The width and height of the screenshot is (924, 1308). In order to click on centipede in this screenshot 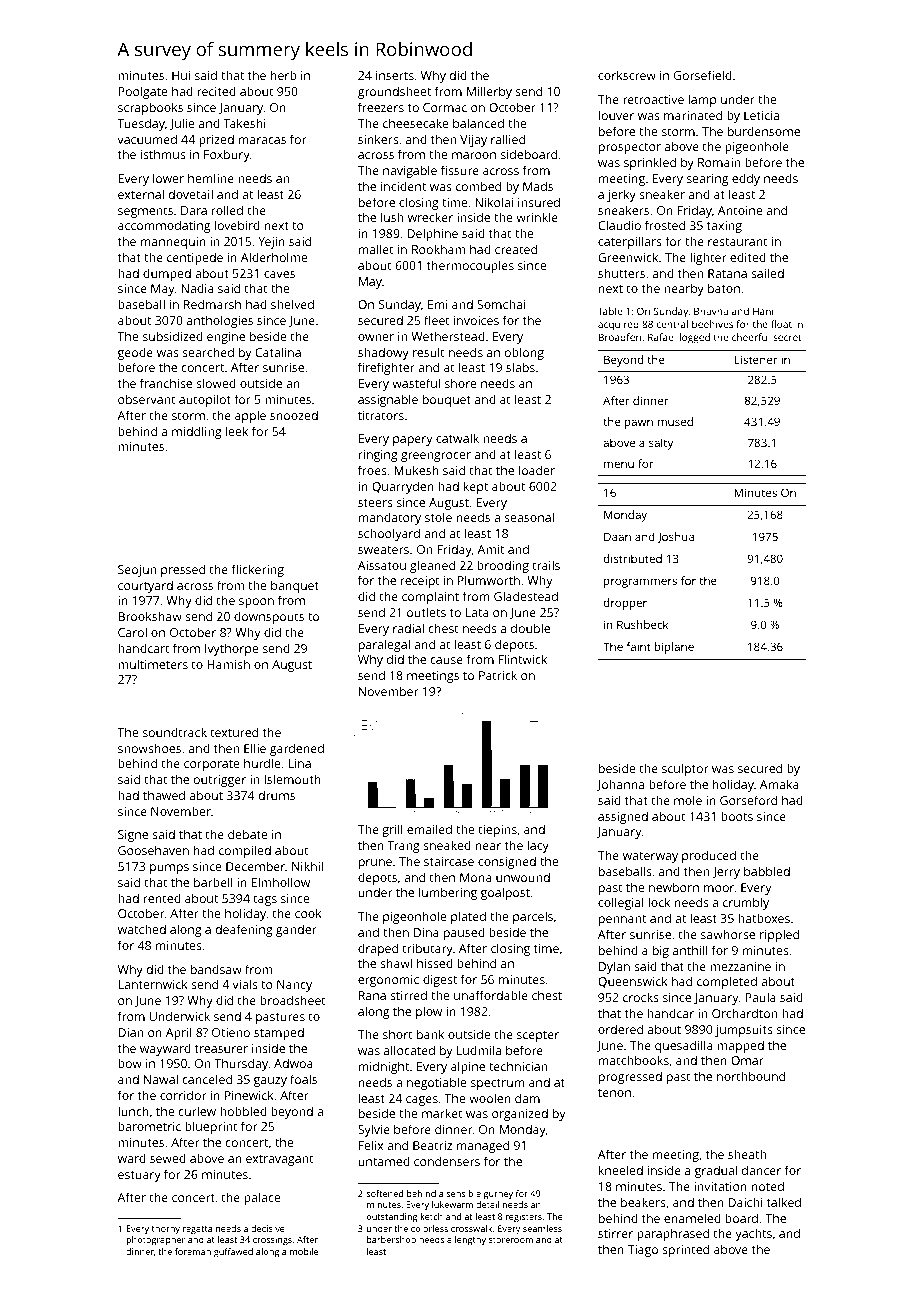, I will do `click(195, 259)`.
